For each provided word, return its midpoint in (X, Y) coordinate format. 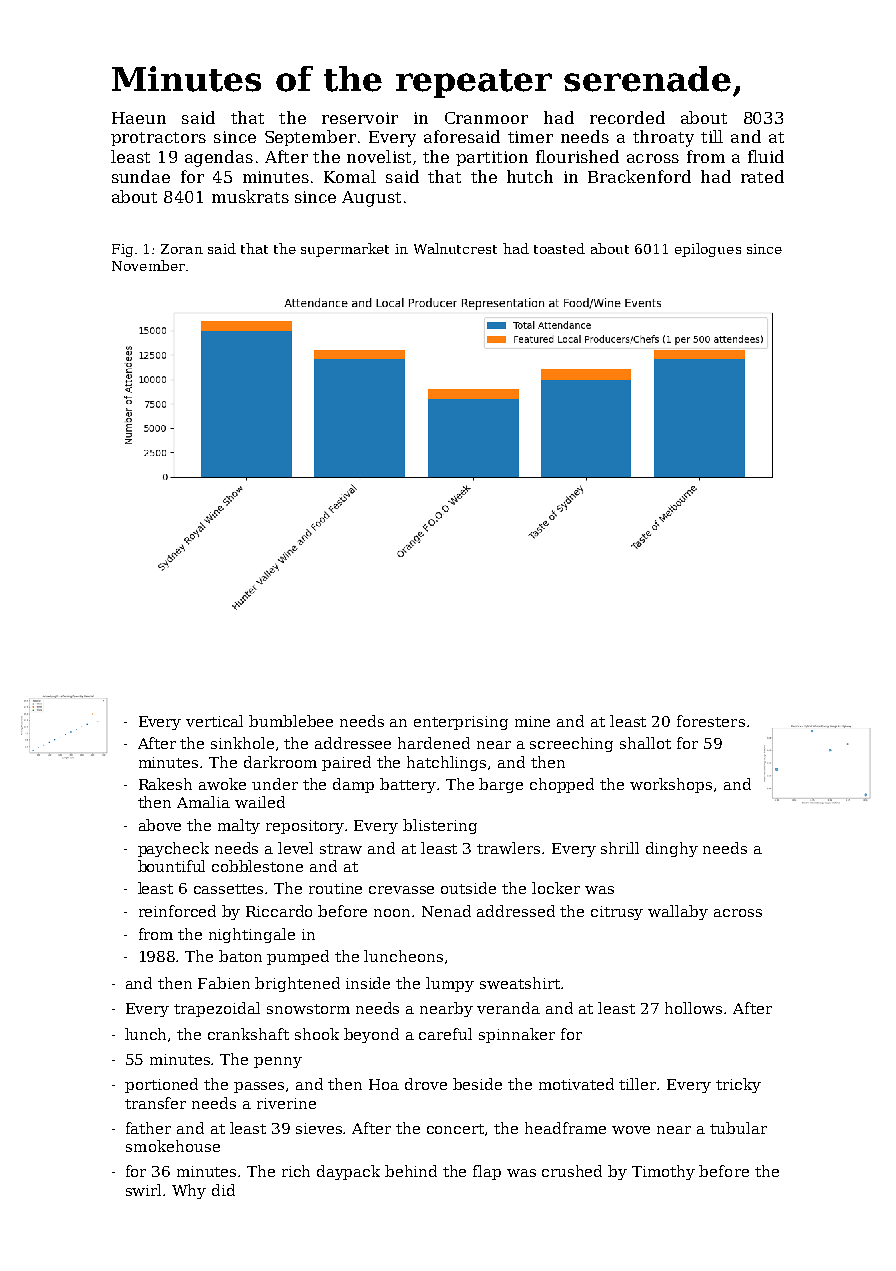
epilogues (708, 250)
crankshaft (248, 1034)
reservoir (360, 118)
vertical (214, 721)
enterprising (461, 723)
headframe (565, 1128)
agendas (219, 158)
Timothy (663, 1172)
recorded (627, 117)
